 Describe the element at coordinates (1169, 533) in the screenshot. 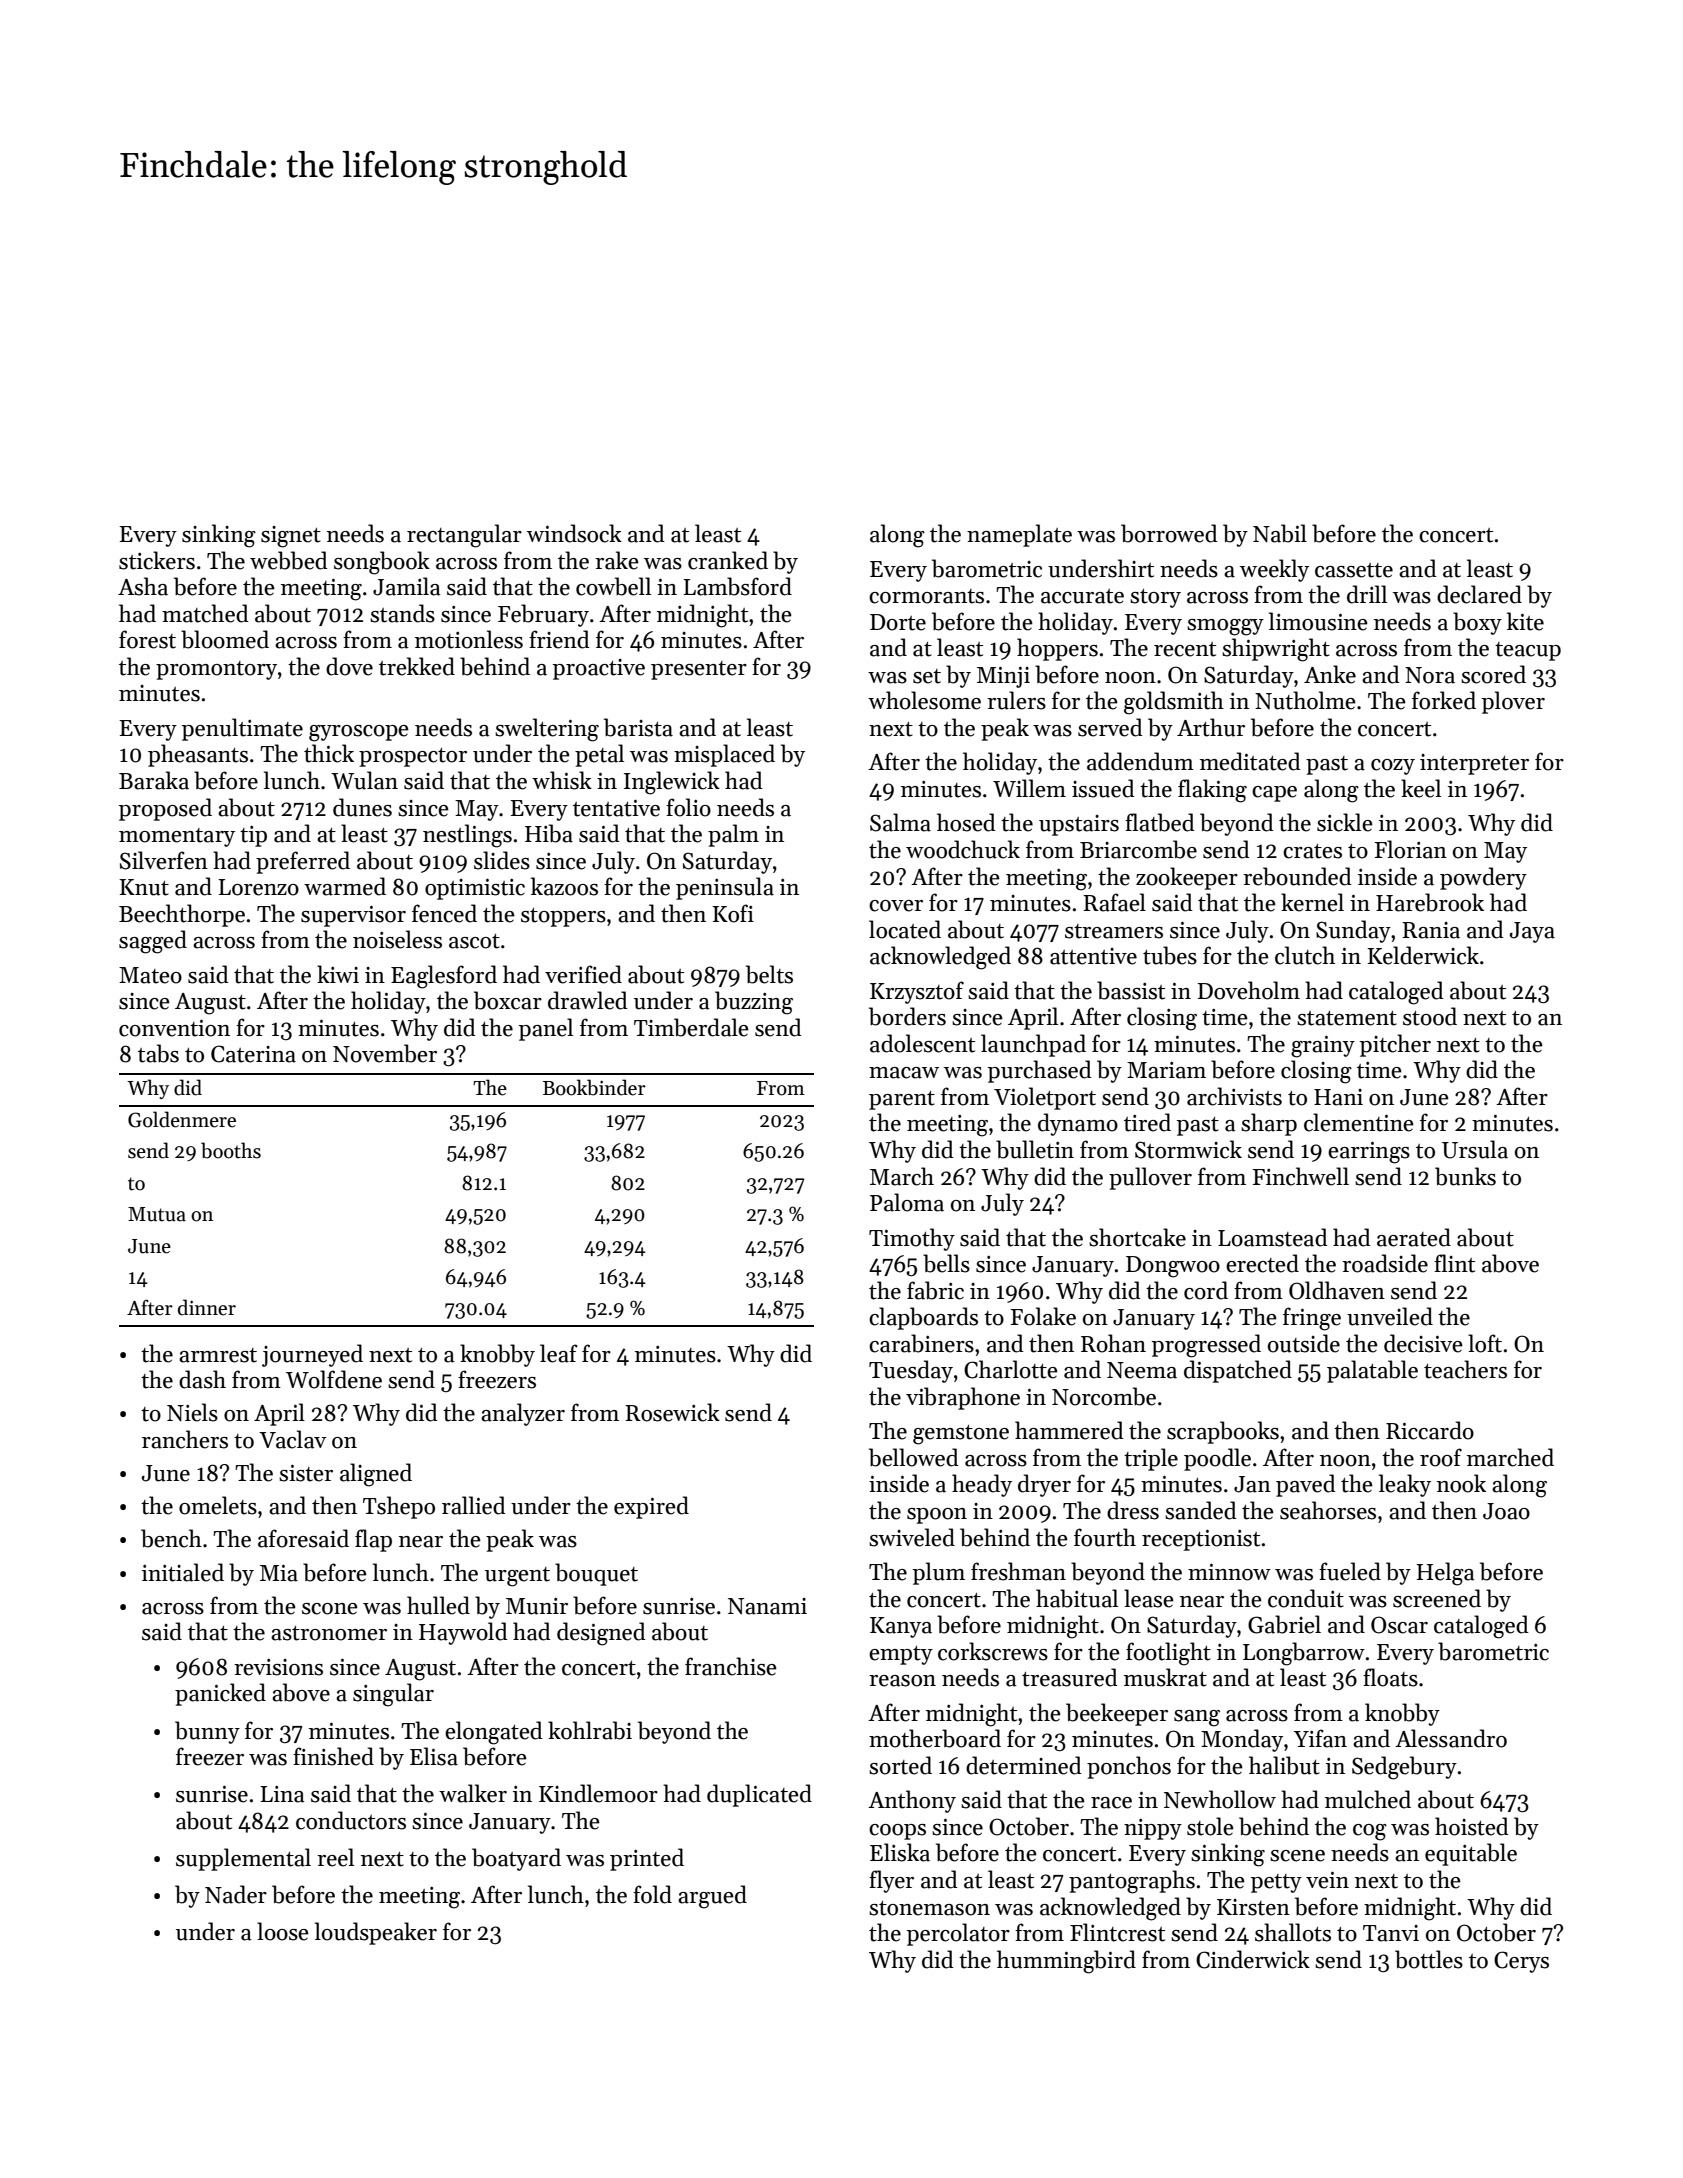

I see `borrowed` at that location.
